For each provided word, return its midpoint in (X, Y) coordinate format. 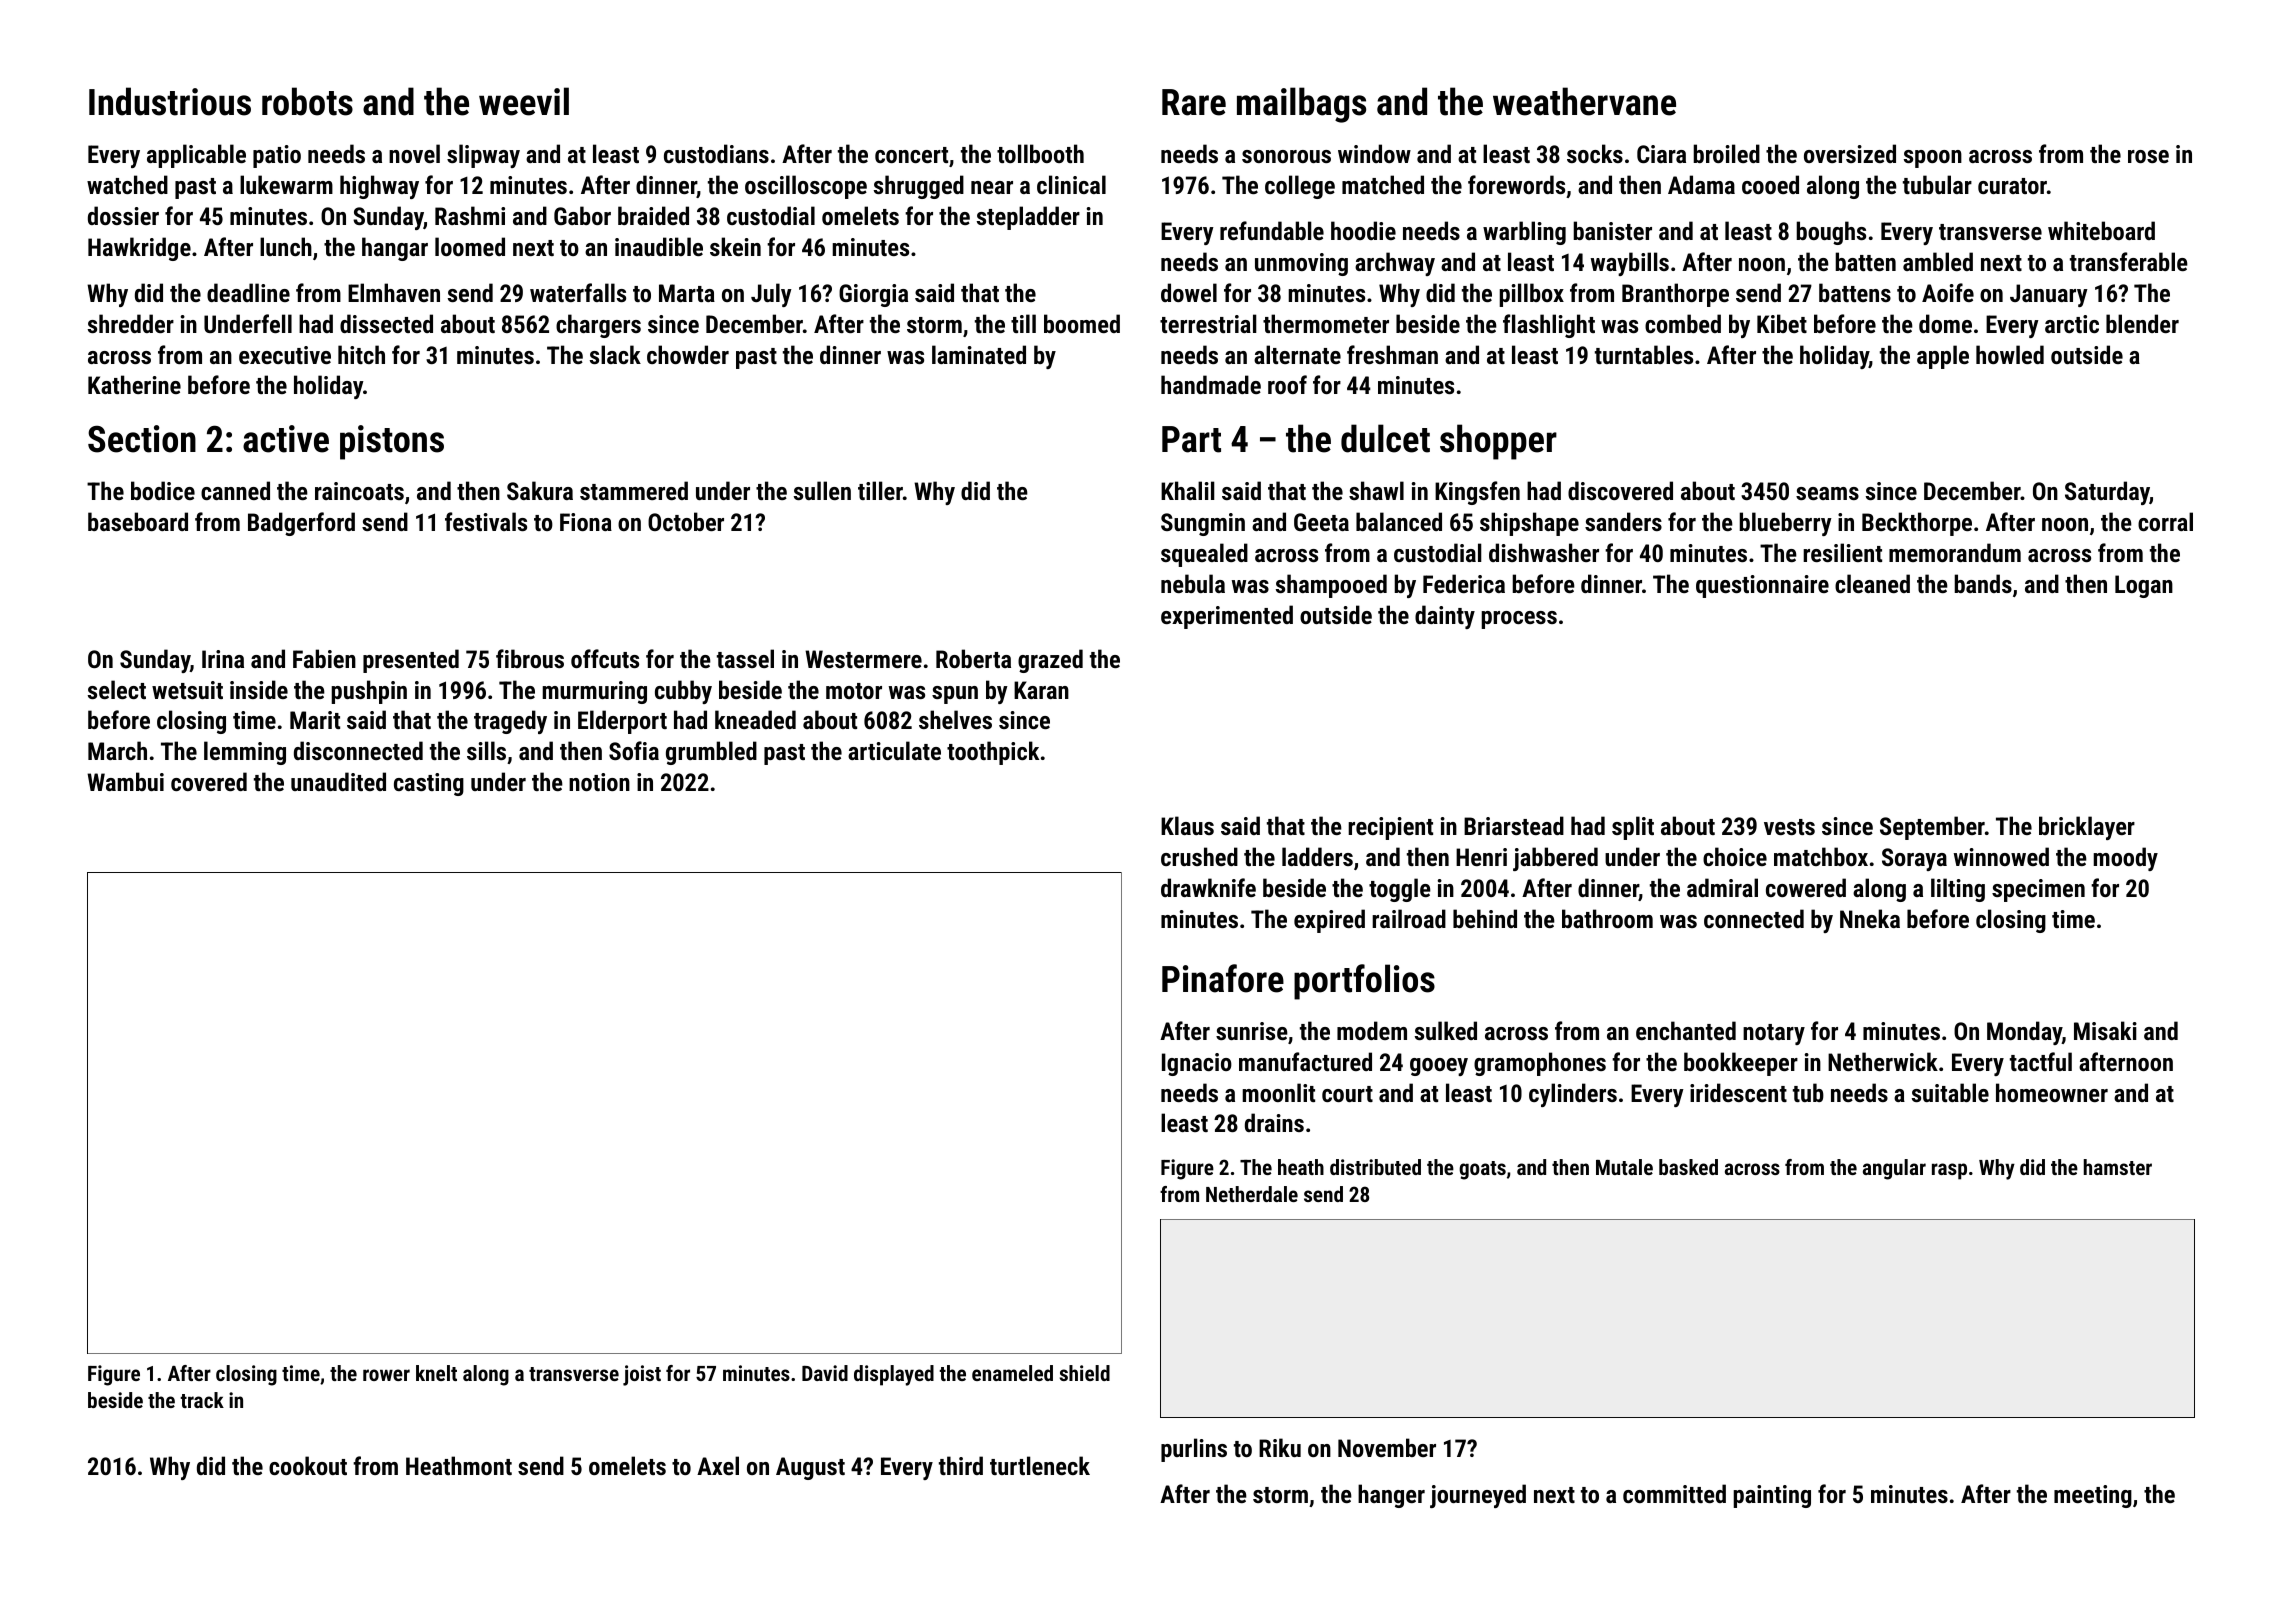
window (1374, 153)
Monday (2024, 1033)
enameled (1012, 1373)
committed (1674, 1493)
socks (1595, 153)
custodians (716, 153)
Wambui (125, 781)
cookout (308, 1465)
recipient (1390, 828)
